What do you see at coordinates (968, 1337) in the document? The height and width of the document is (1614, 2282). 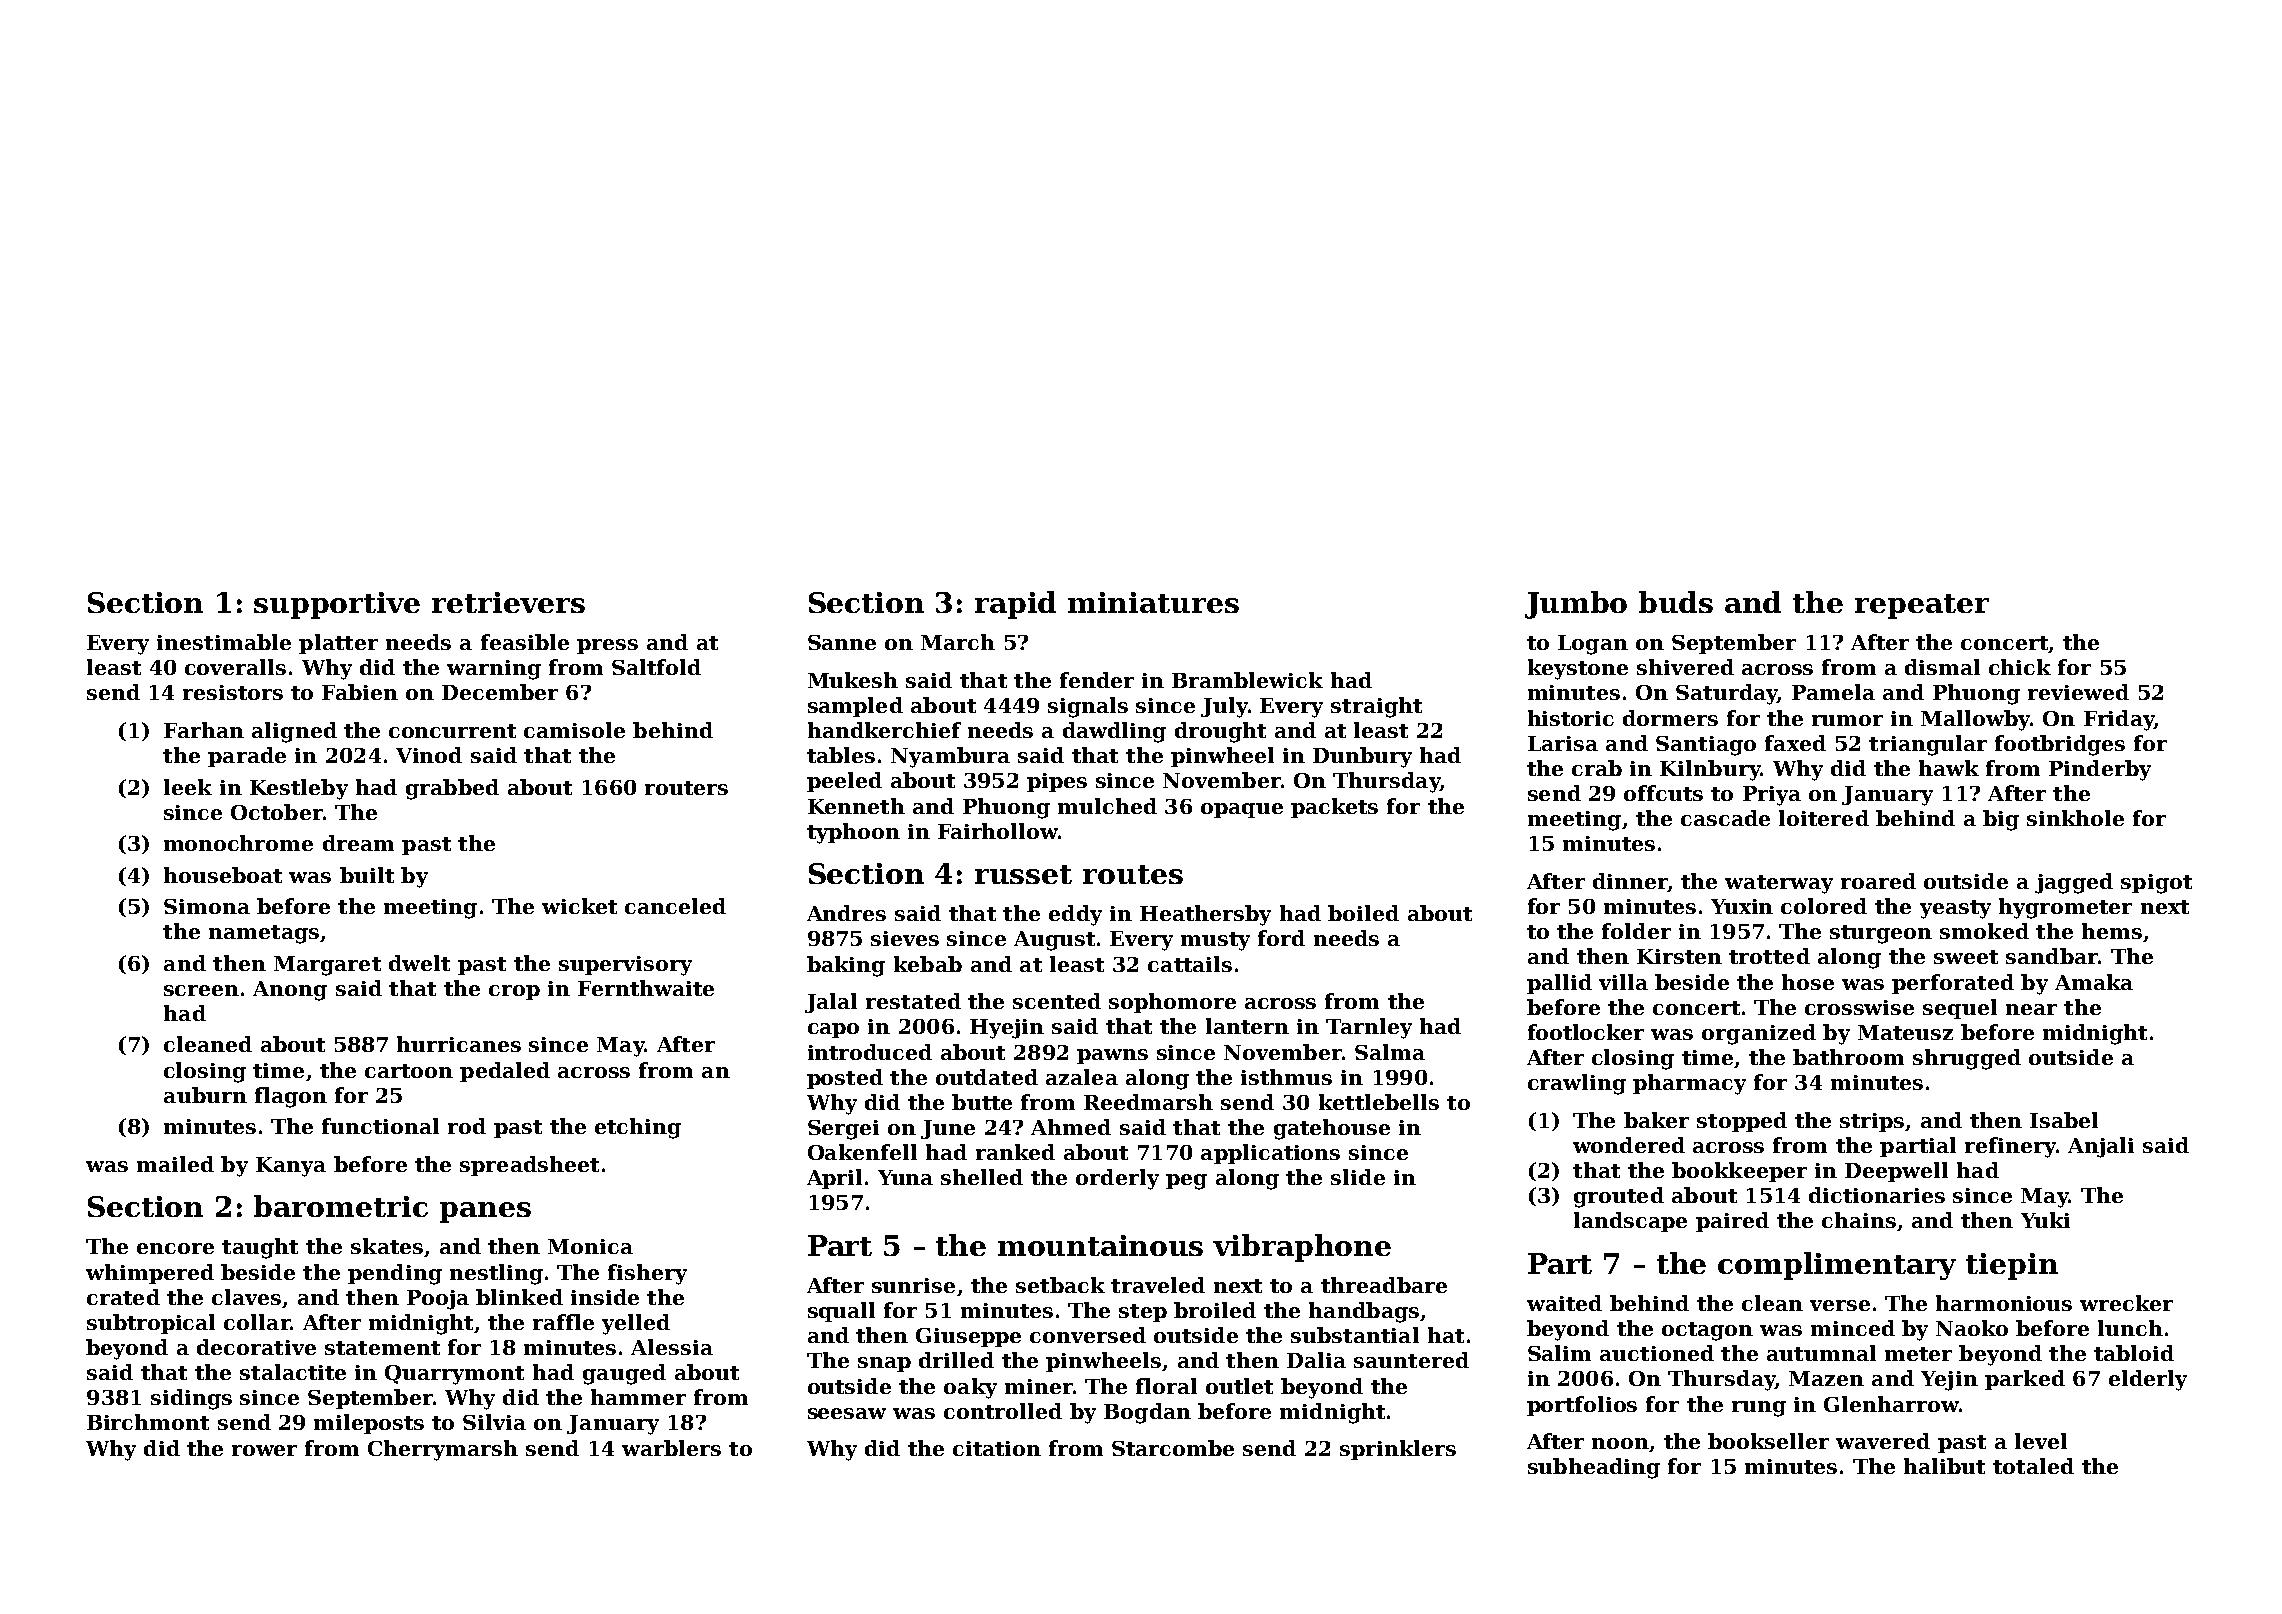 I see `Giuseppe` at bounding box center [968, 1337].
